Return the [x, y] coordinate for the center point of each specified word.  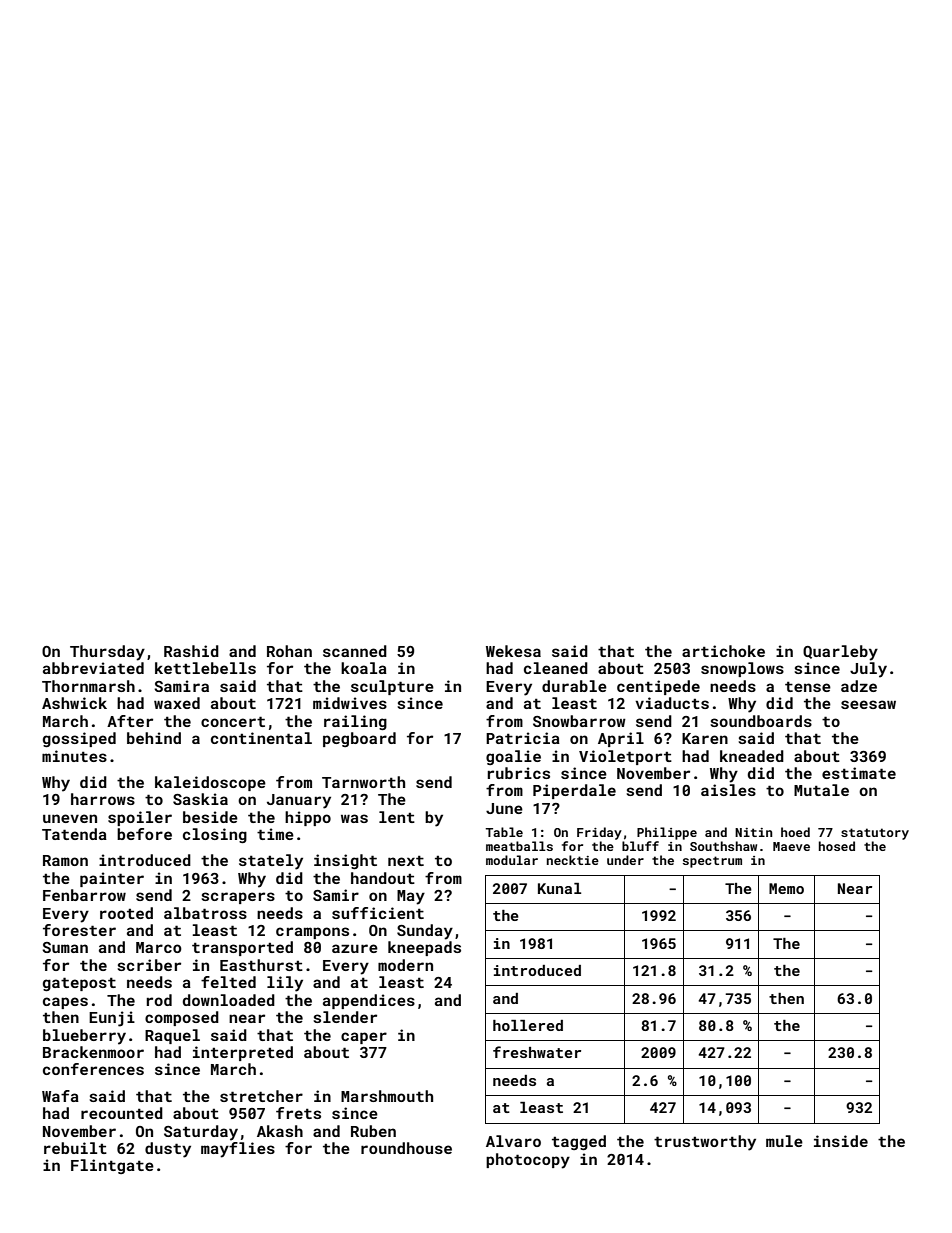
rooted [126, 913]
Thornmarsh [88, 686]
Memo [786, 888]
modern [405, 965]
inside [841, 1141]
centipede [658, 687]
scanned [355, 651]
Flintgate [112, 1166]
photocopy [528, 1161]
